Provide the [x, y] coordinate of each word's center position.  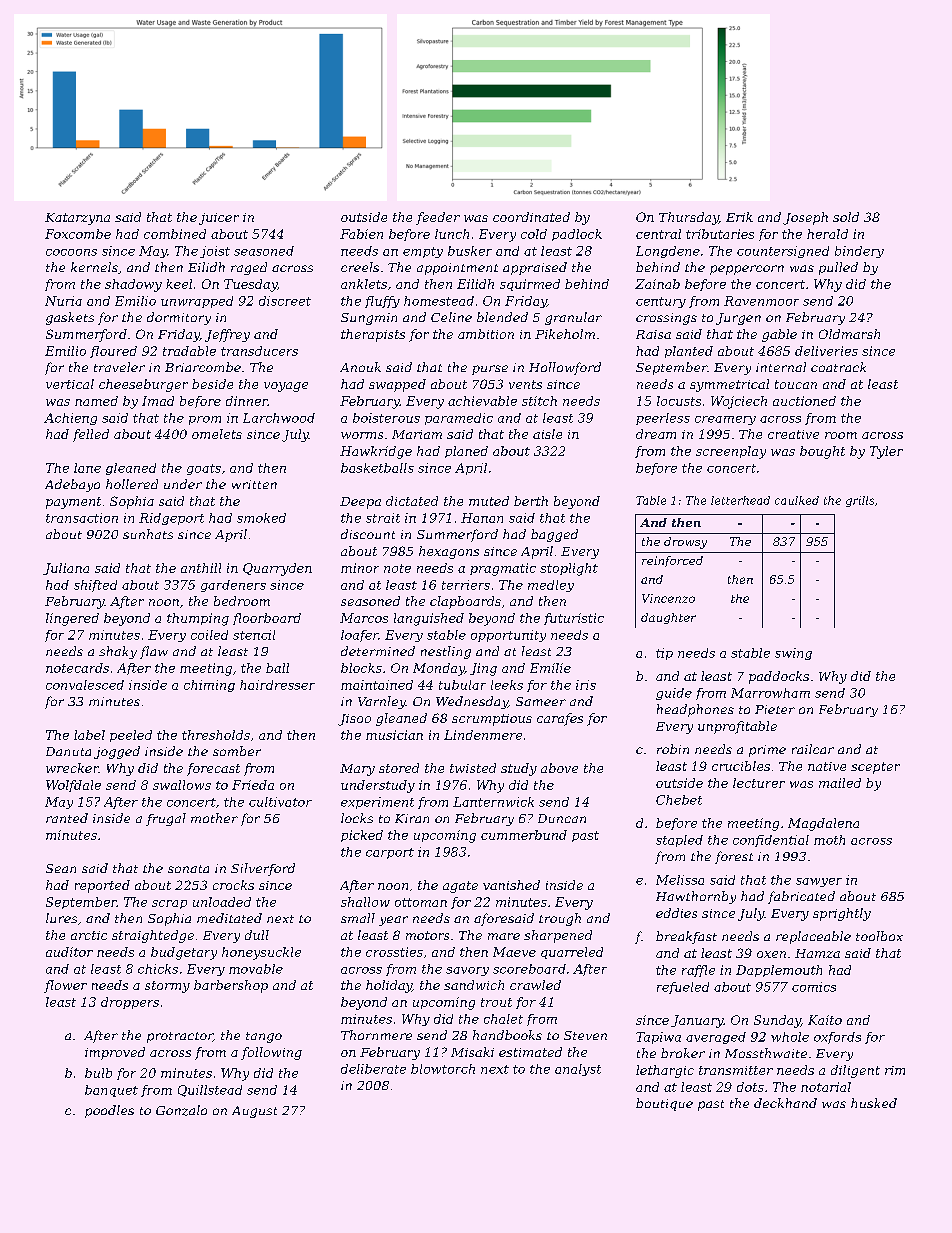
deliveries [826, 351]
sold [846, 217]
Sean [61, 868]
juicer [219, 219]
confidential [771, 841]
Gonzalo [181, 1110]
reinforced [672, 561]
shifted [95, 586]
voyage [286, 387]
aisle [547, 434]
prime [767, 751]
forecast [213, 769]
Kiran [412, 818]
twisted [473, 768]
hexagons [449, 552]
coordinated [531, 217]
